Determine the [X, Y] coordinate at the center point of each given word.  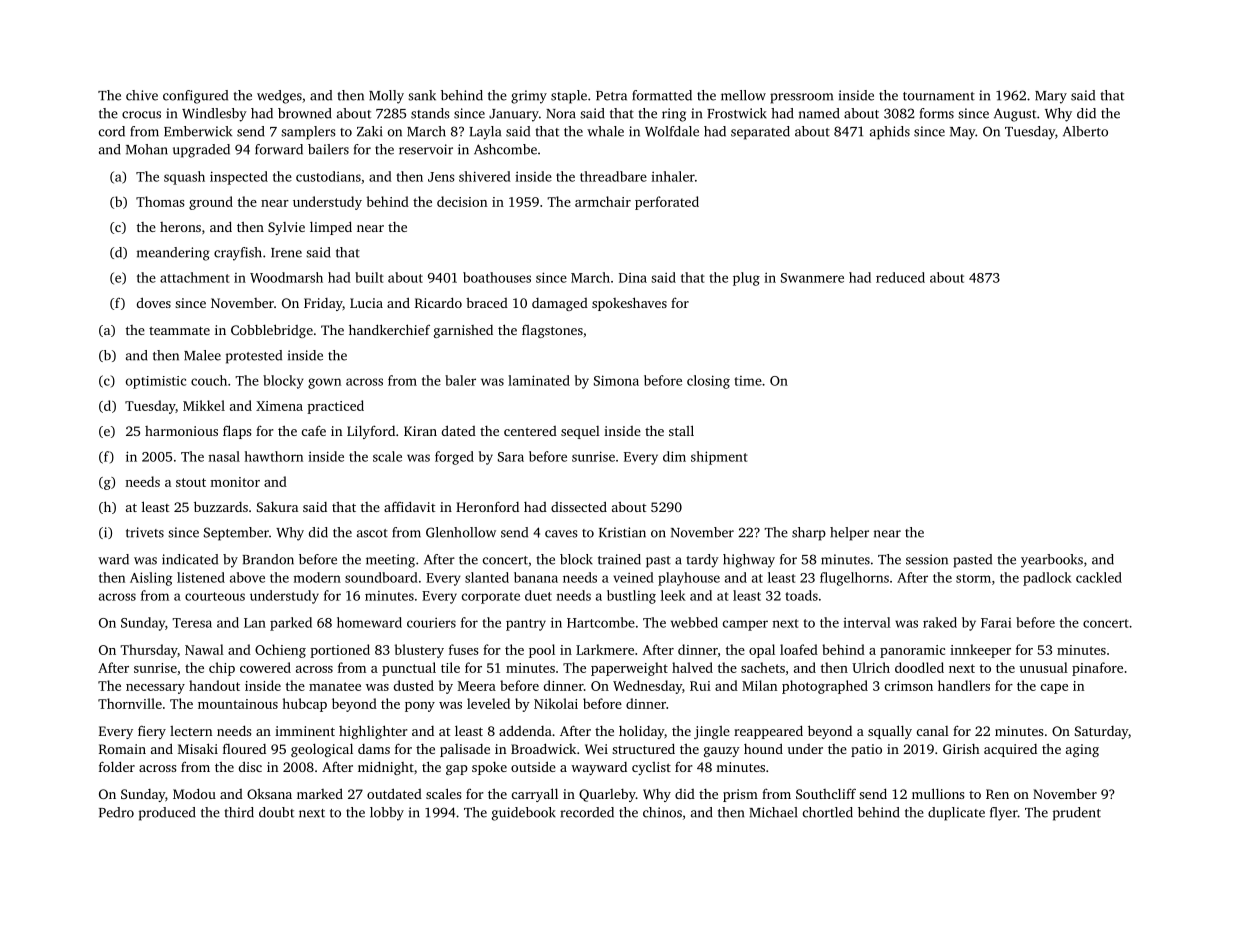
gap [457, 770]
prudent [1077, 814]
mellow [743, 95]
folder [117, 766]
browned [305, 113]
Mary [1051, 97]
